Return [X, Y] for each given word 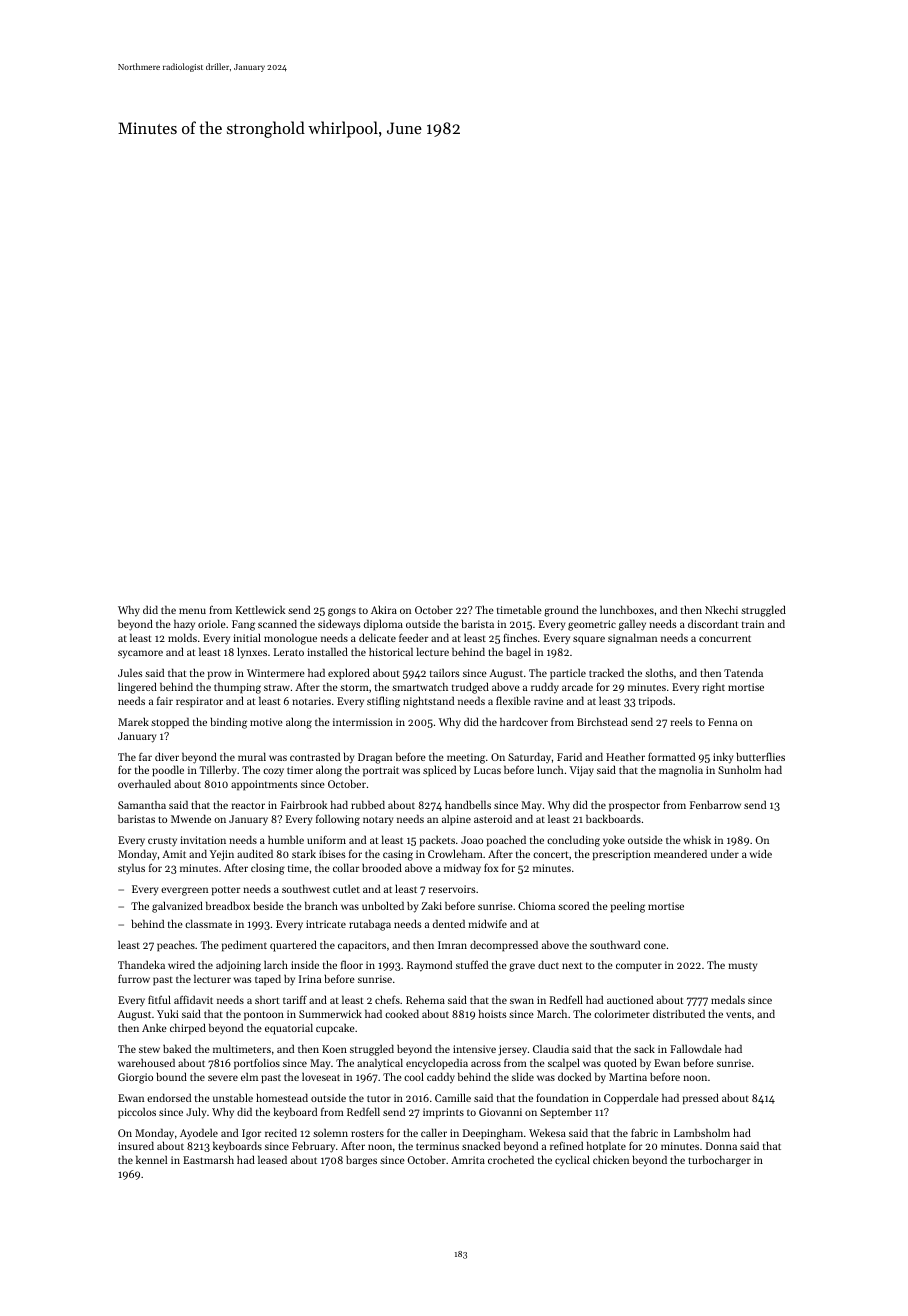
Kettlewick [260, 609]
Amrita [468, 1160]
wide [761, 853]
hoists [493, 1013]
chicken [611, 1160]
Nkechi [721, 609]
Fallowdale [696, 1048]
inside [305, 964]
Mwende [191, 818]
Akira [384, 610]
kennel [151, 1159]
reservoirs [452, 889]
